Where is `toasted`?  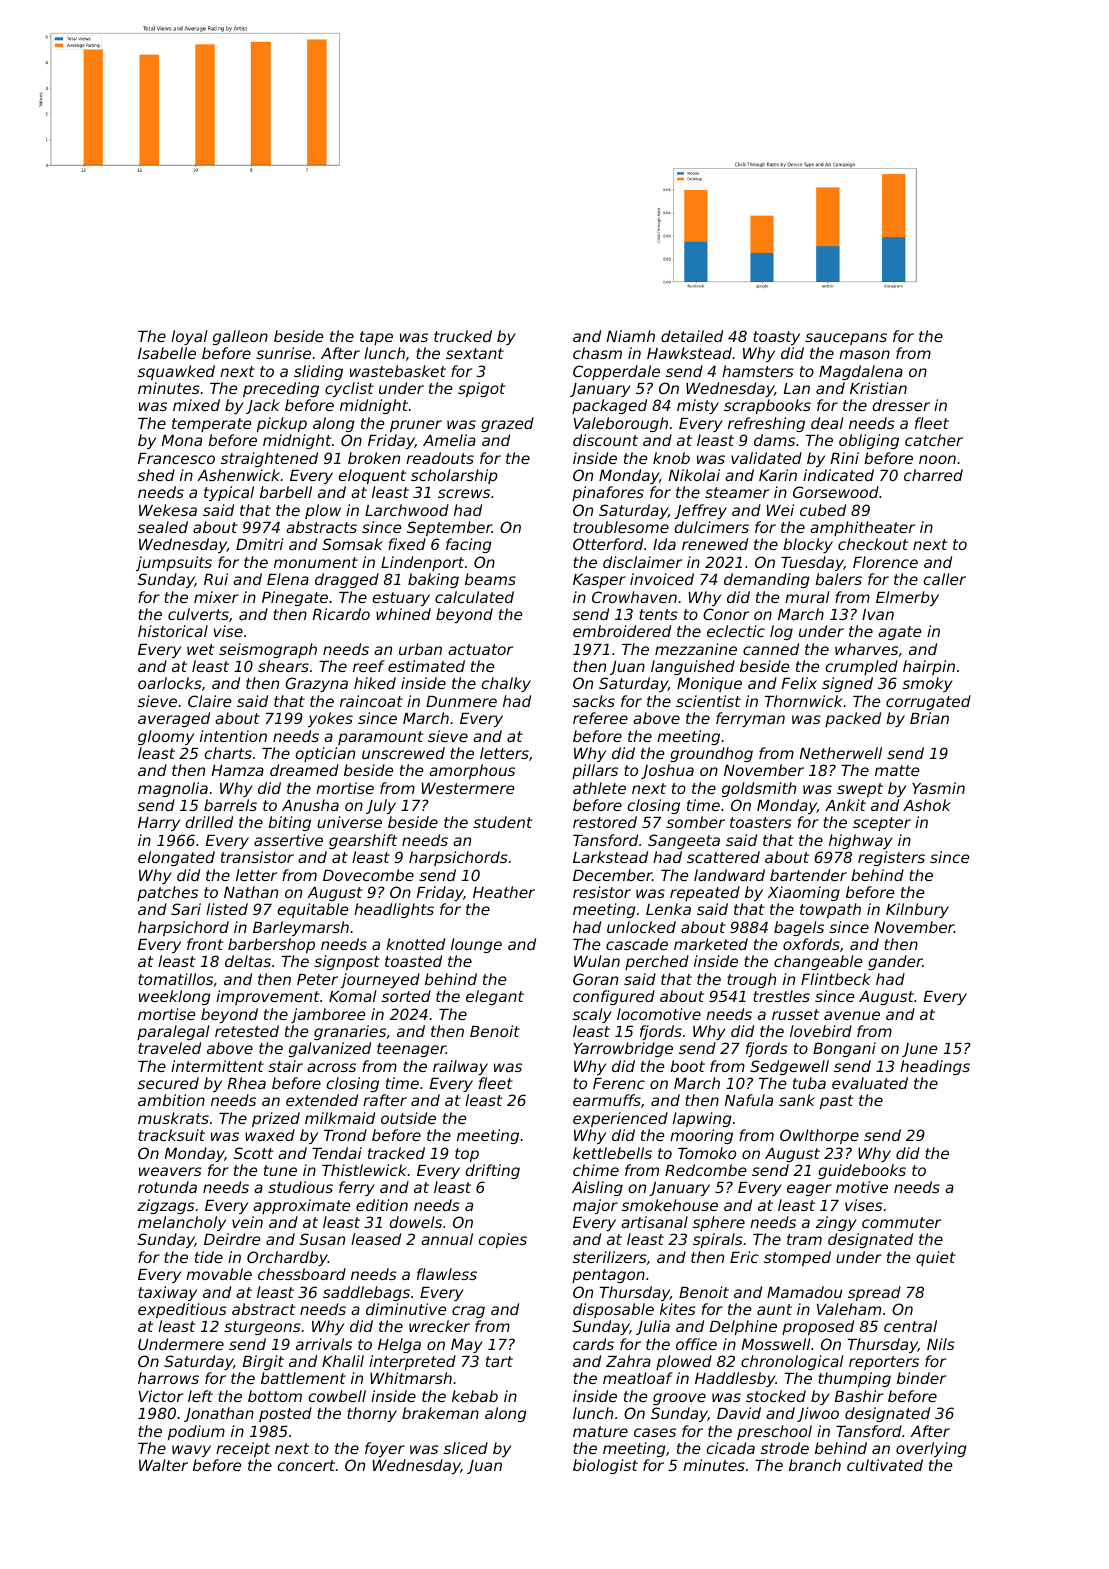 toasted is located at coordinates (413, 961).
